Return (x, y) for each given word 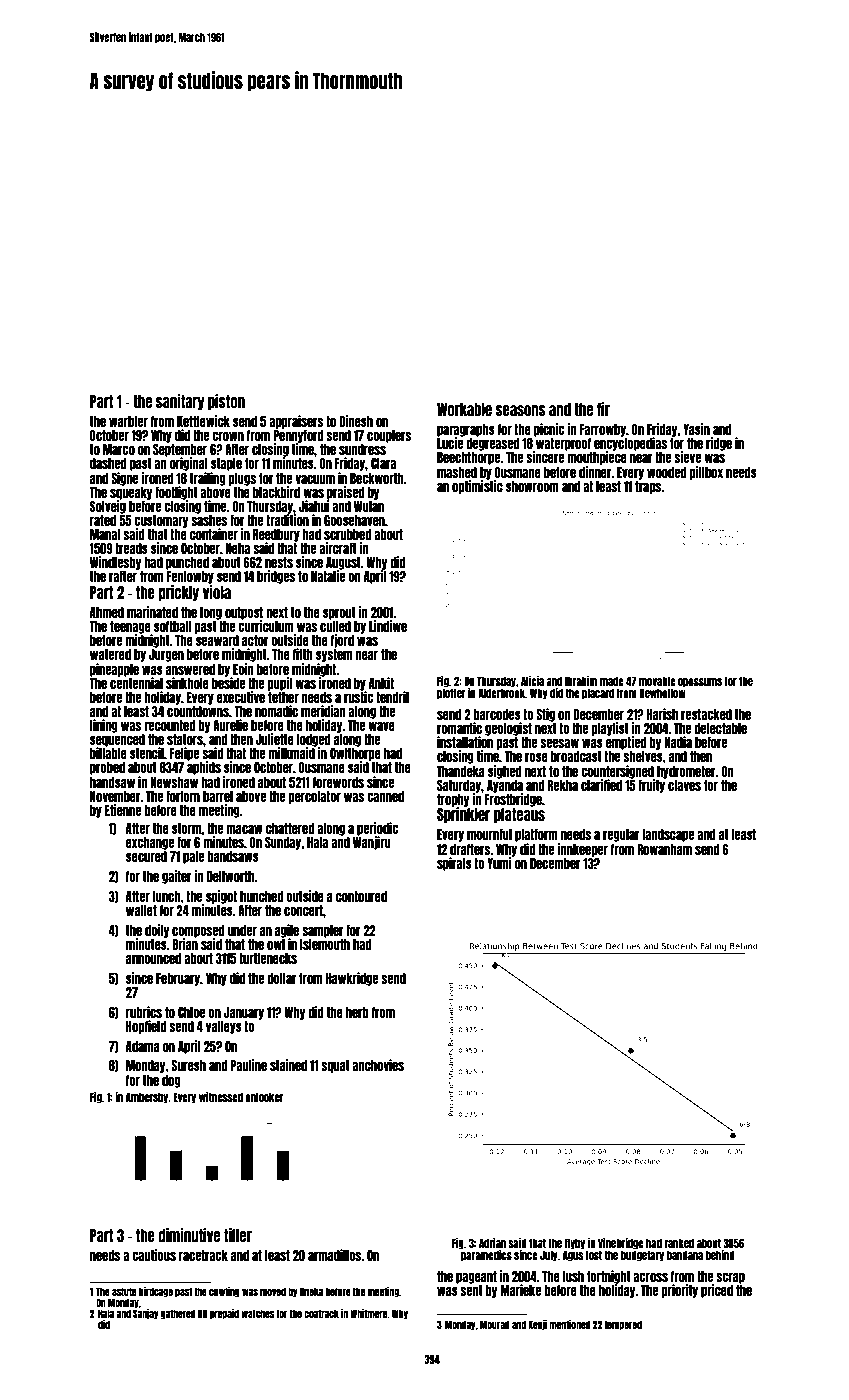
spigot (221, 897)
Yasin (696, 429)
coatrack (321, 1313)
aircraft (338, 548)
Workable (464, 409)
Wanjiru (372, 843)
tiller (238, 1235)
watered (110, 654)
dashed (108, 463)
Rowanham (664, 849)
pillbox (706, 473)
